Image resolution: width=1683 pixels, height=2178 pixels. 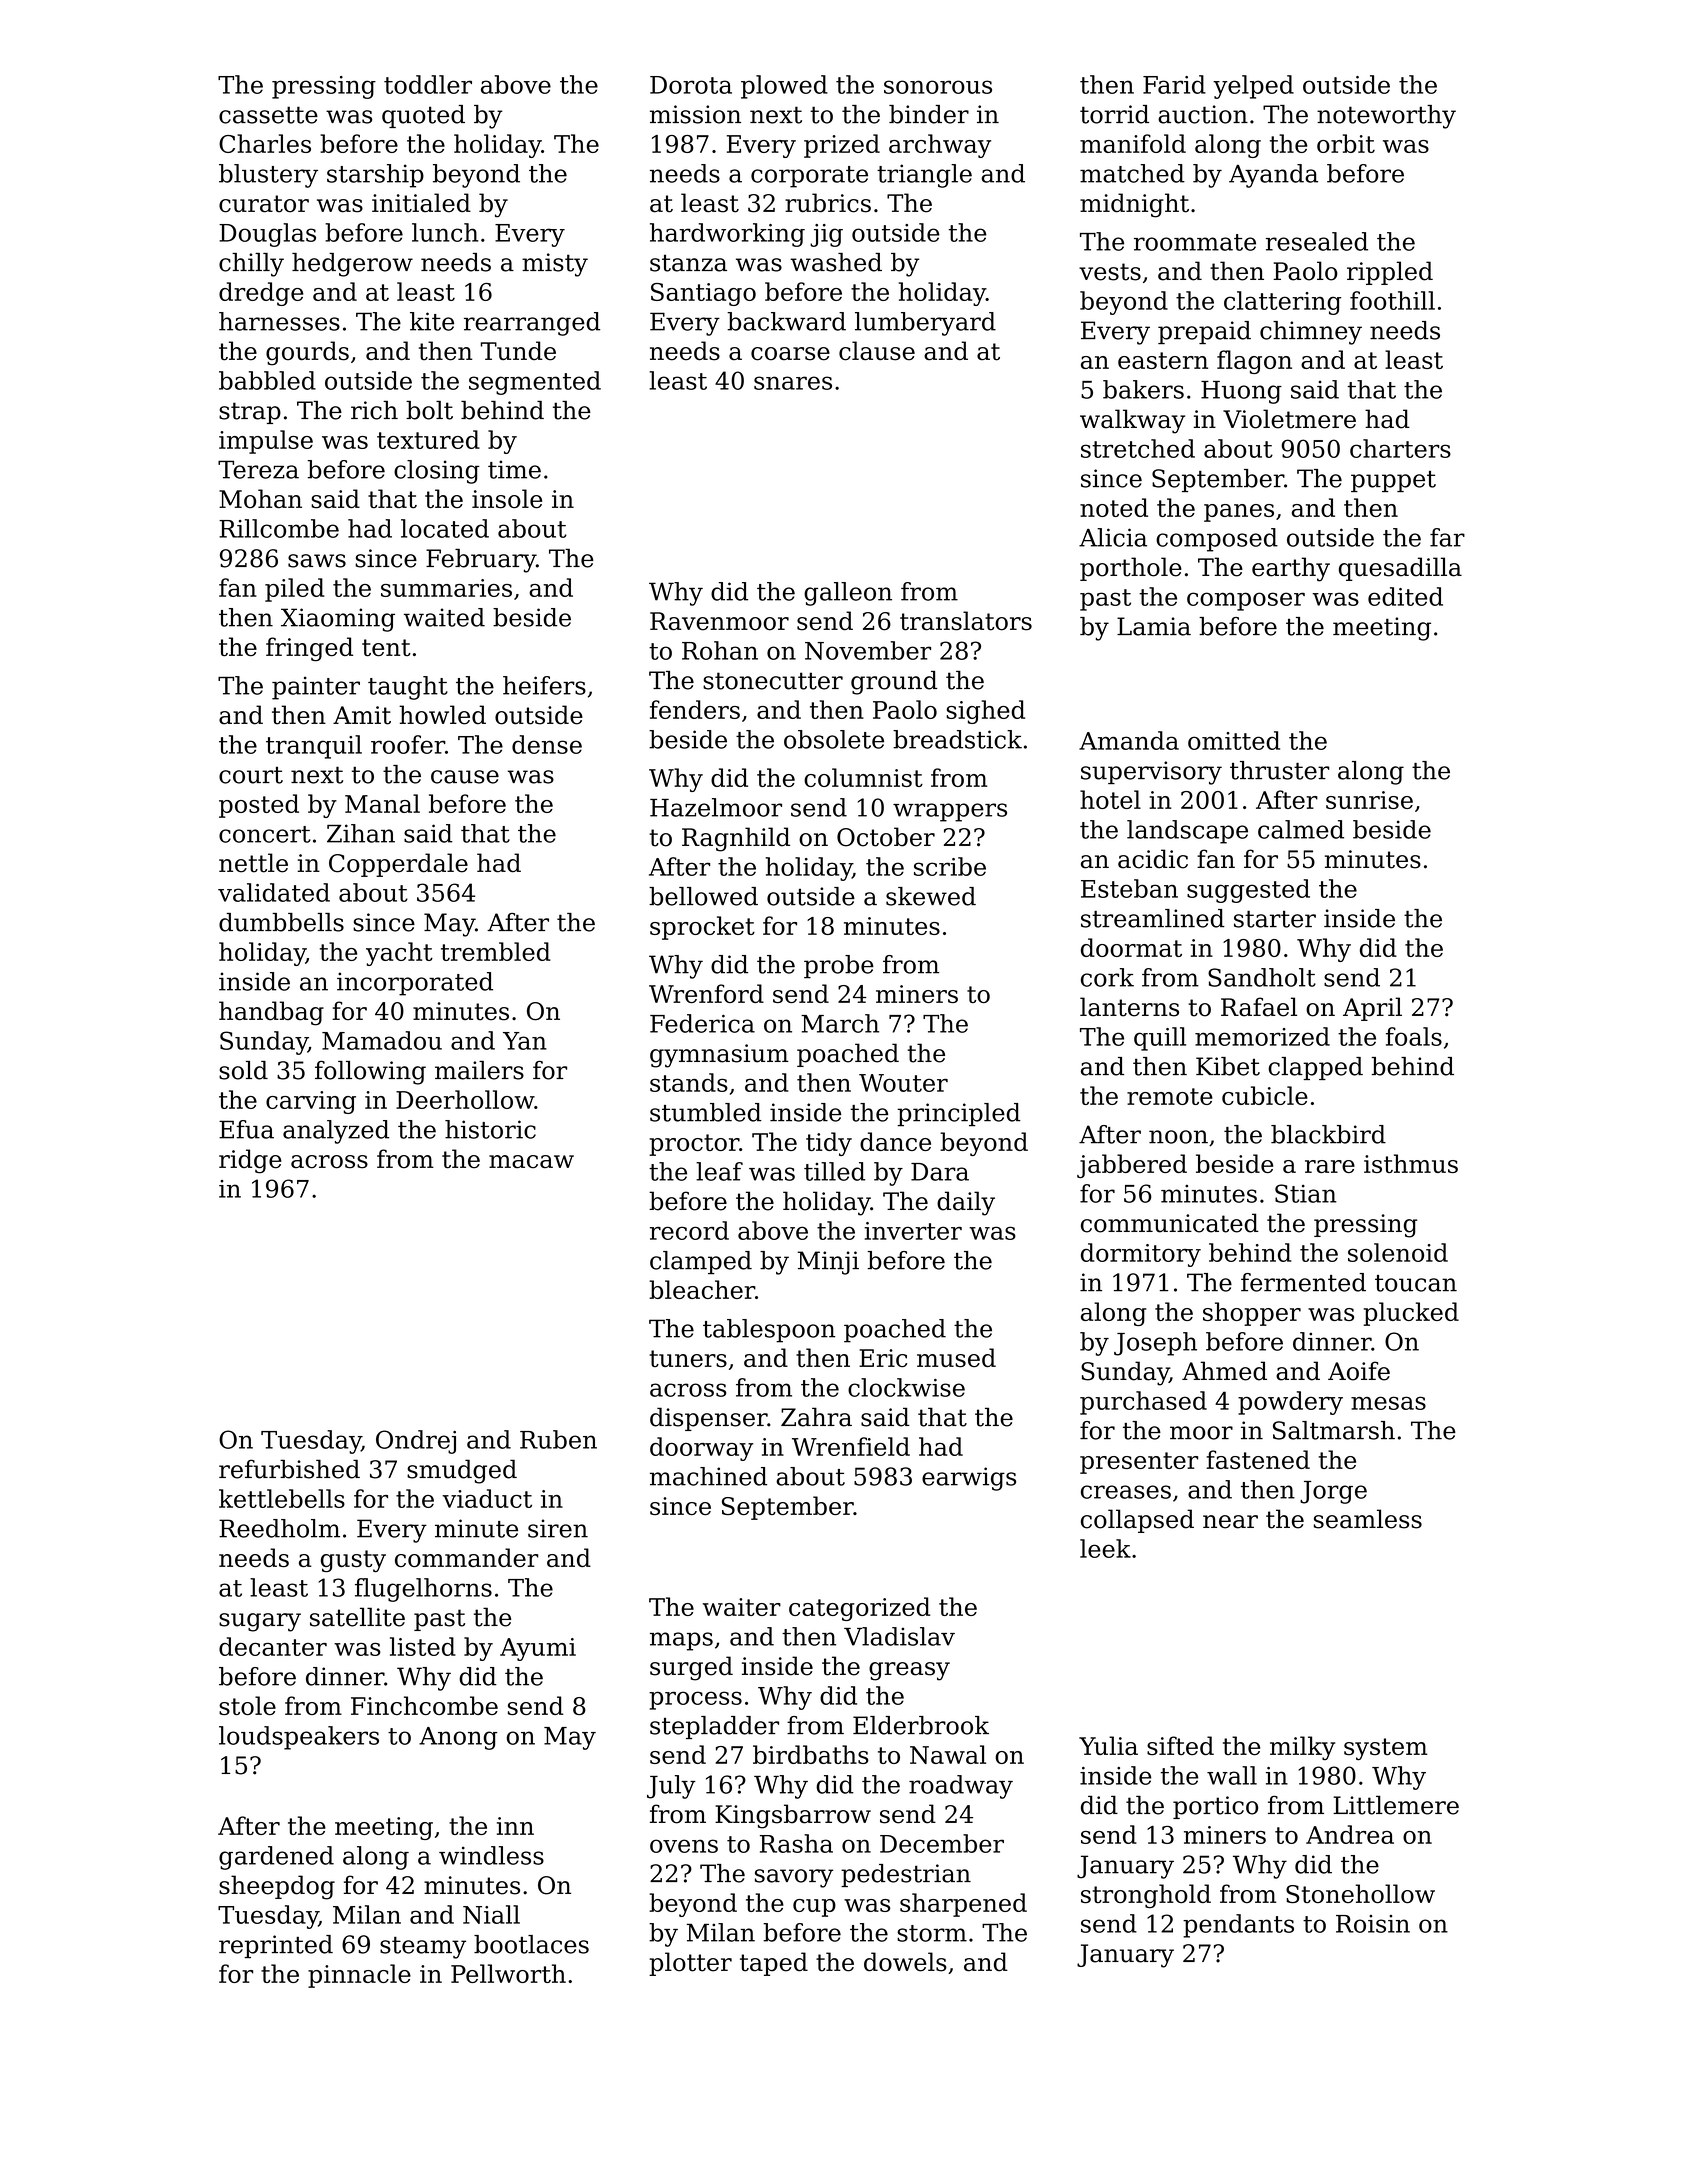 What do you see at coordinates (437, 472) in the screenshot?
I see `closing` at bounding box center [437, 472].
